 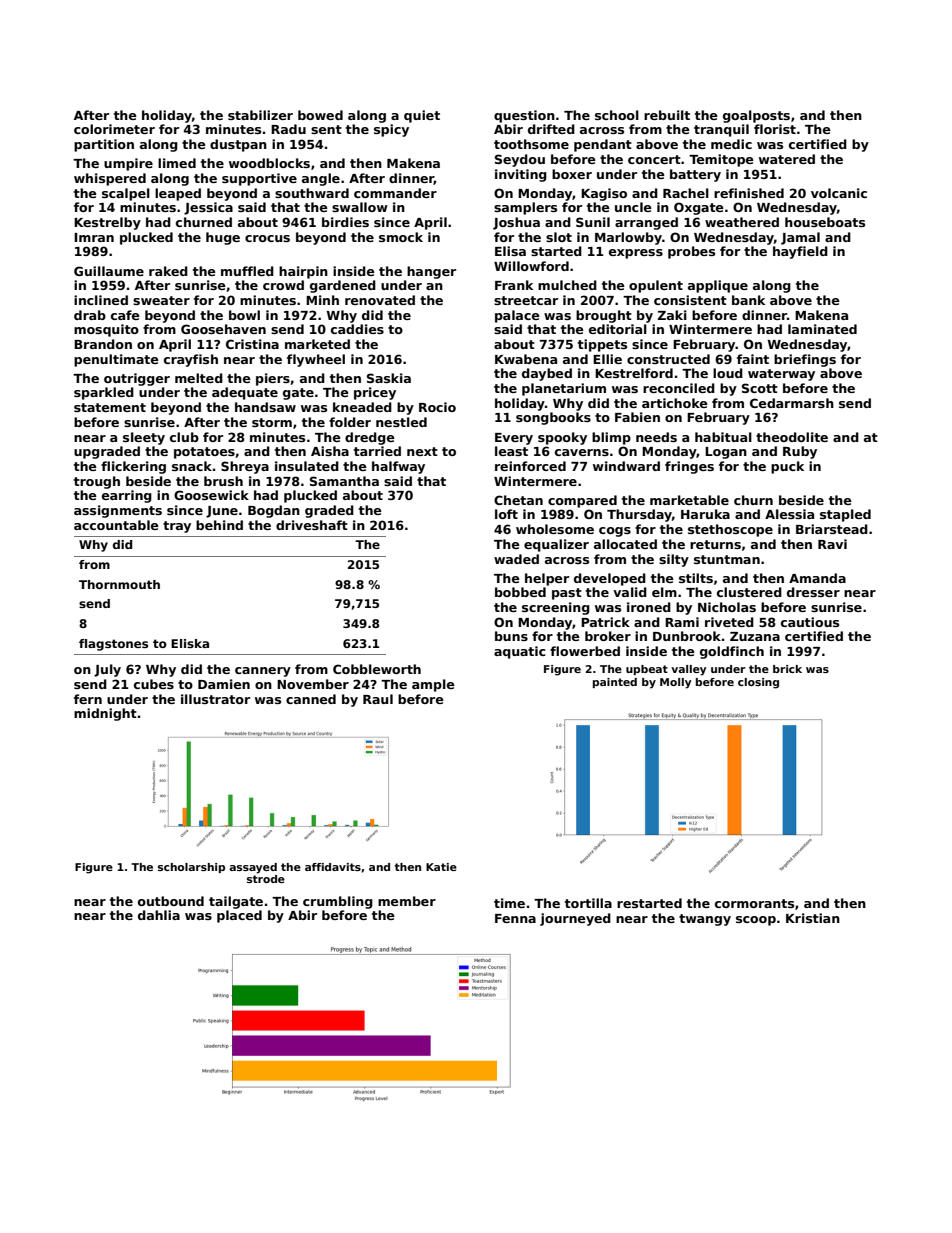 I want to click on outbound, so click(x=171, y=901).
